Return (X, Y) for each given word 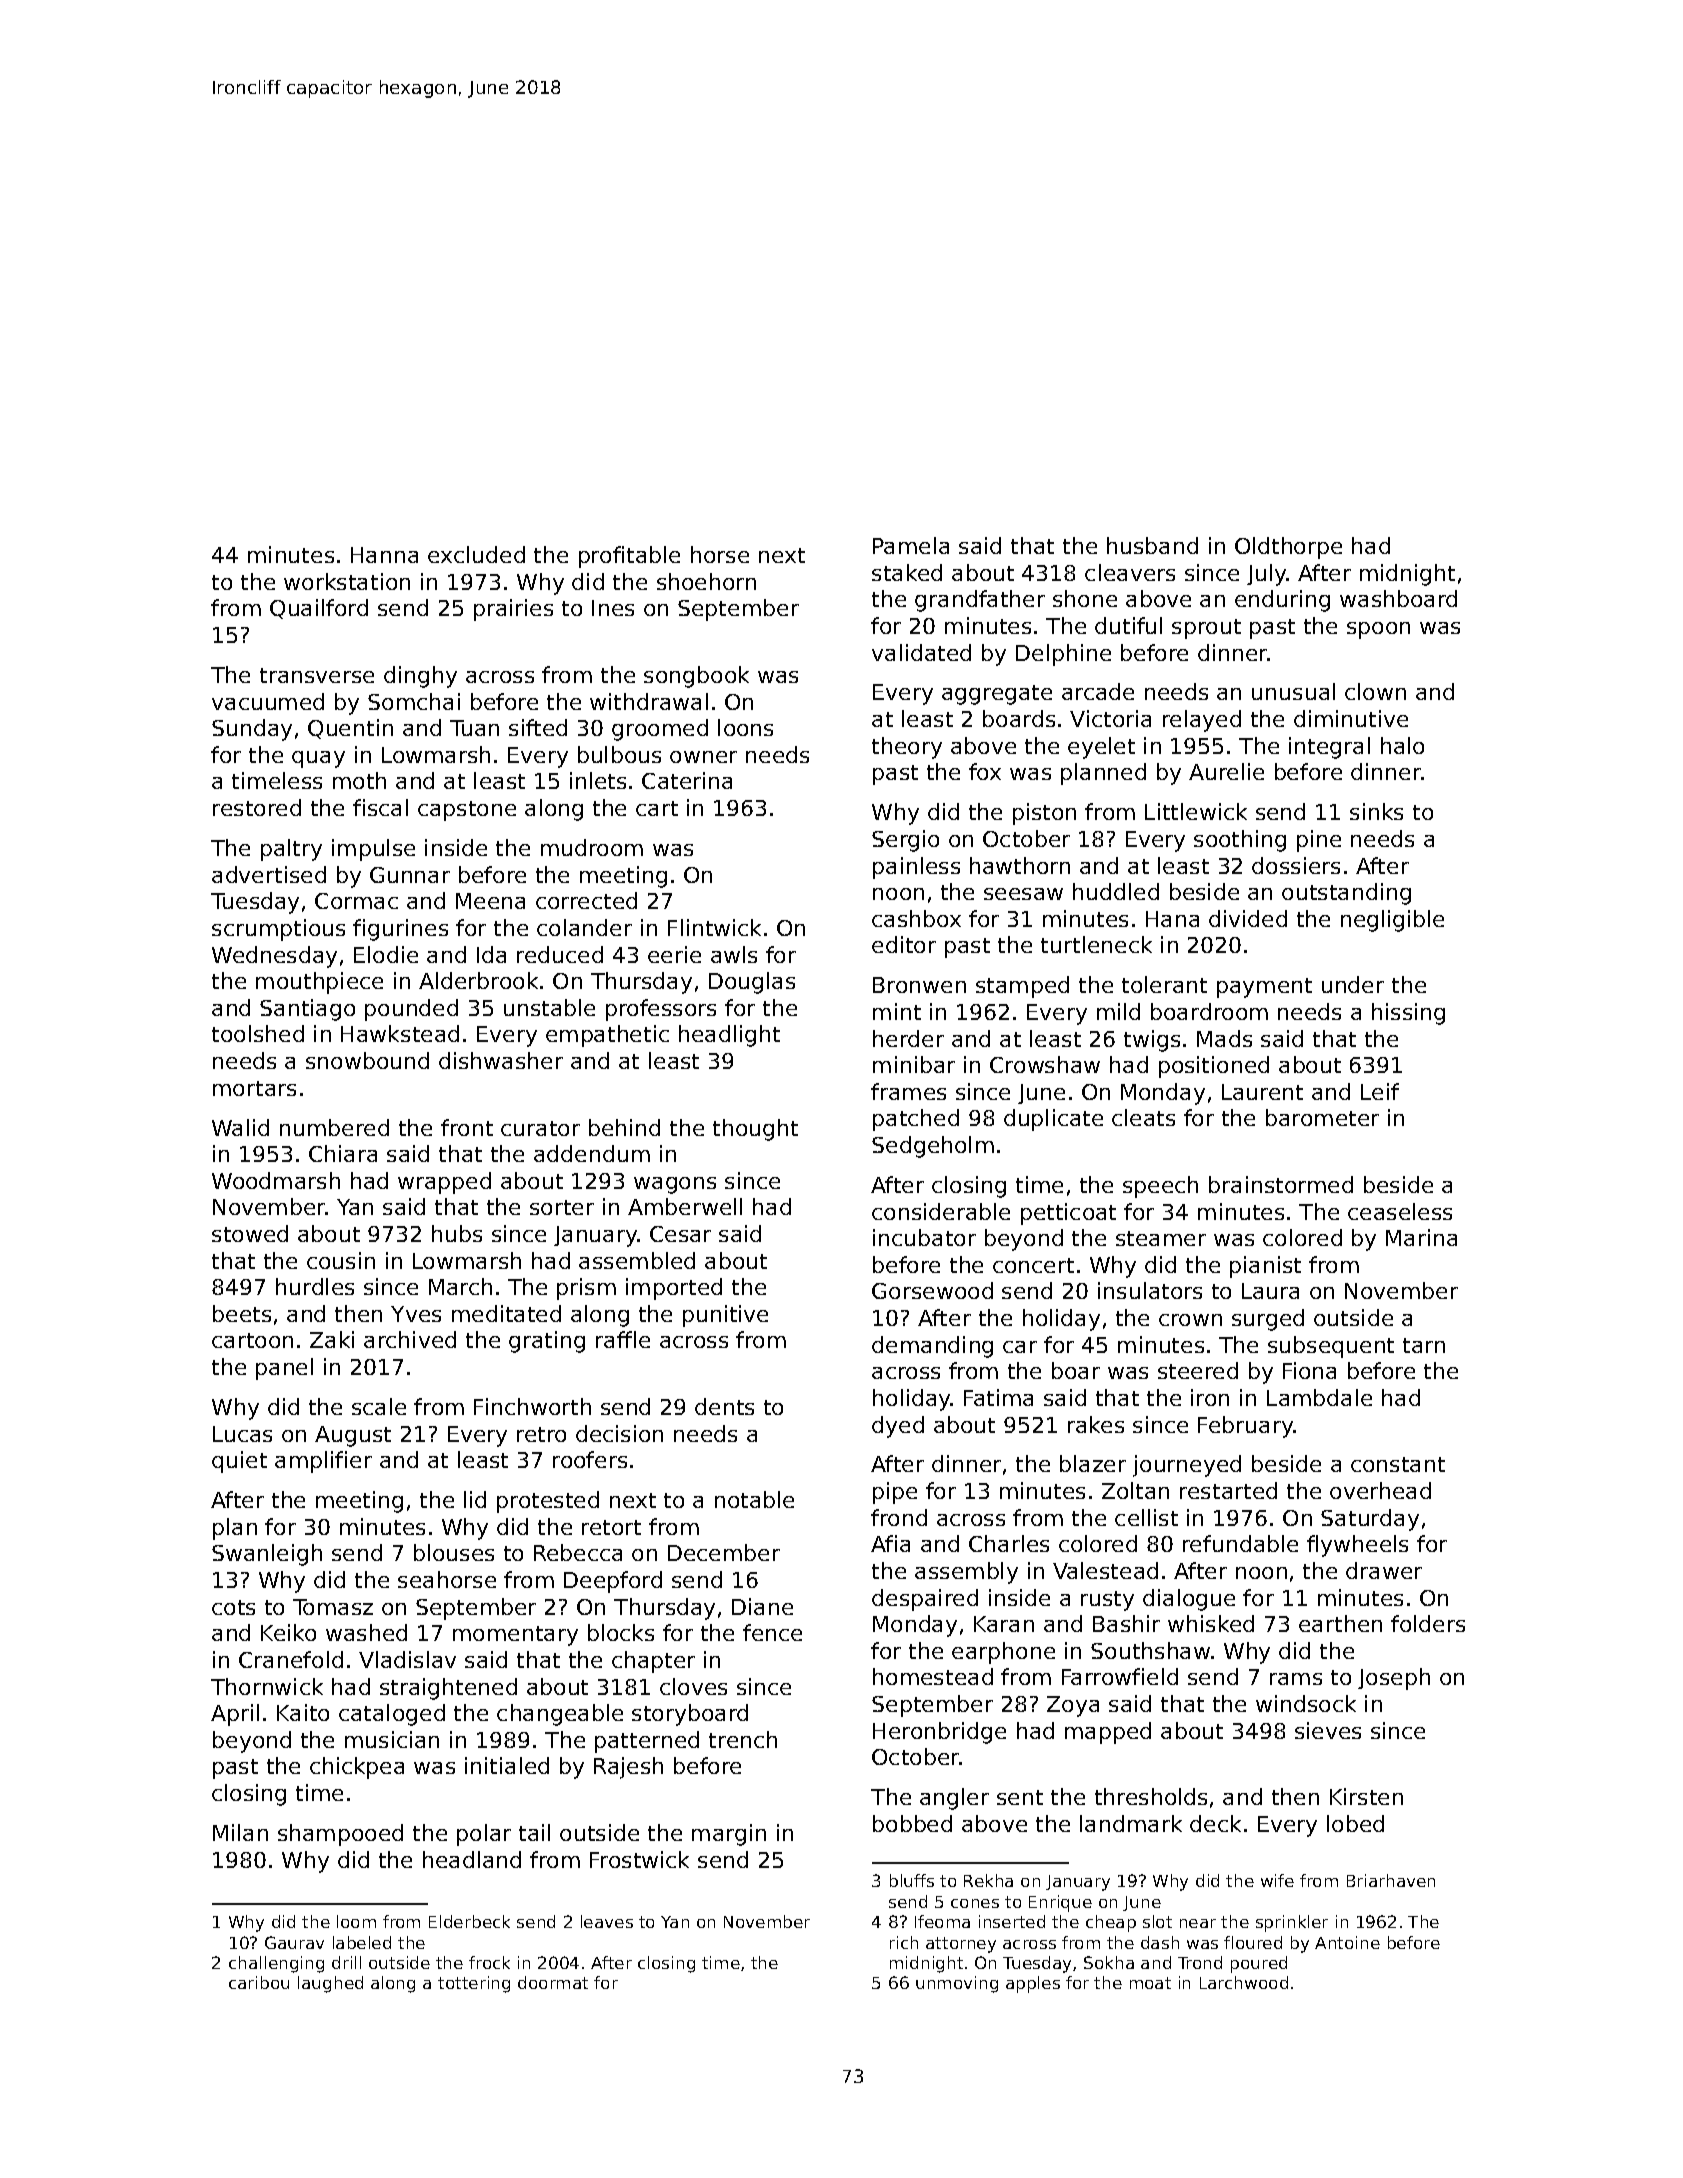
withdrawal (649, 701)
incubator (924, 1237)
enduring (1282, 601)
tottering (474, 1984)
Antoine (1347, 1942)
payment (1264, 988)
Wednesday (274, 957)
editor (904, 944)
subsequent (1331, 1347)
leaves (607, 1921)
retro (541, 1434)
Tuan (474, 728)
